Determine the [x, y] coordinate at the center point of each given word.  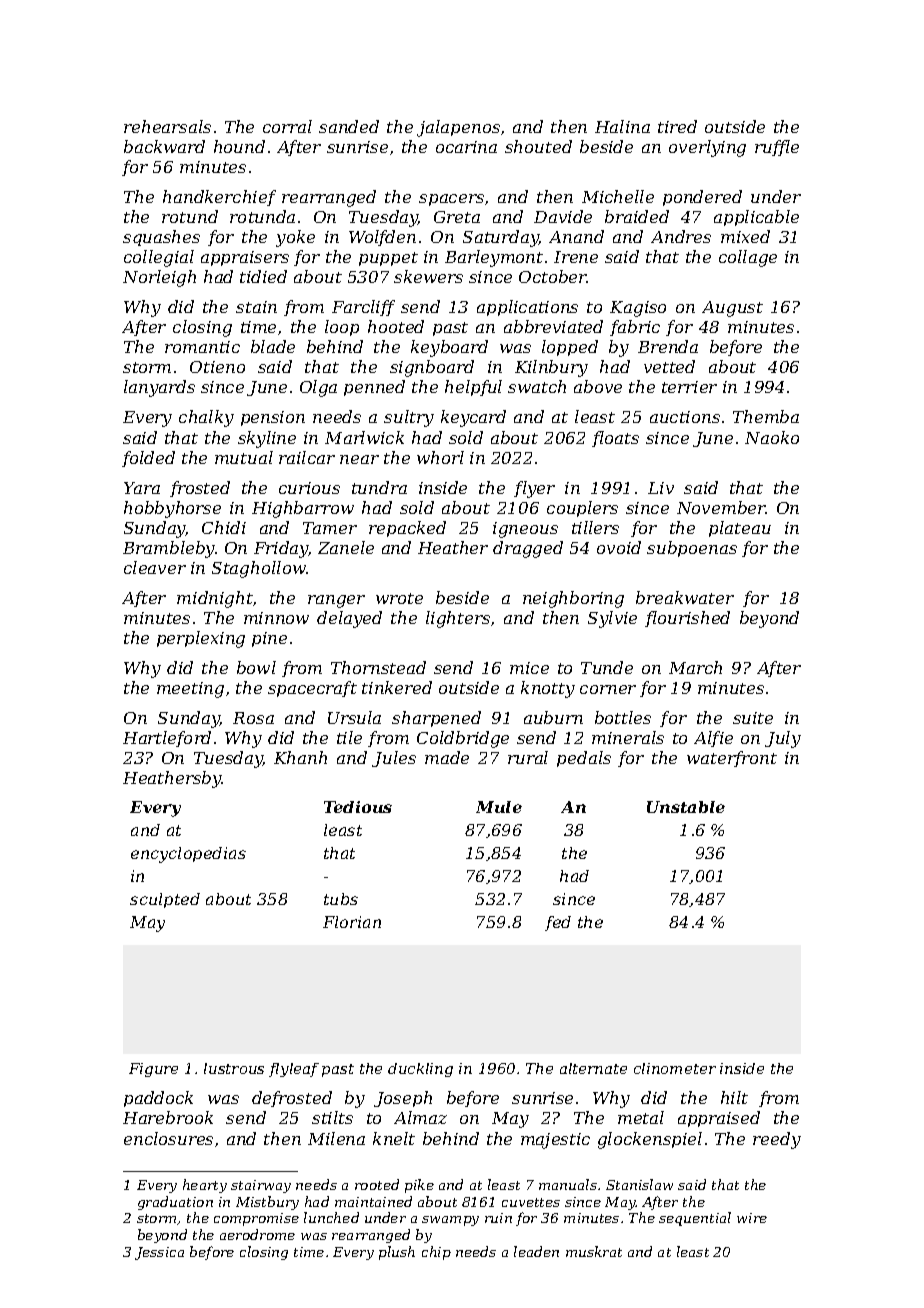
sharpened [436, 719]
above [598, 386]
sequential [695, 1219]
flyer [534, 489]
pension [273, 418]
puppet [388, 259]
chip [436, 1253]
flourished [687, 619]
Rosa [253, 718]
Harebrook [168, 1117]
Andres [681, 236]
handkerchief [219, 198]
